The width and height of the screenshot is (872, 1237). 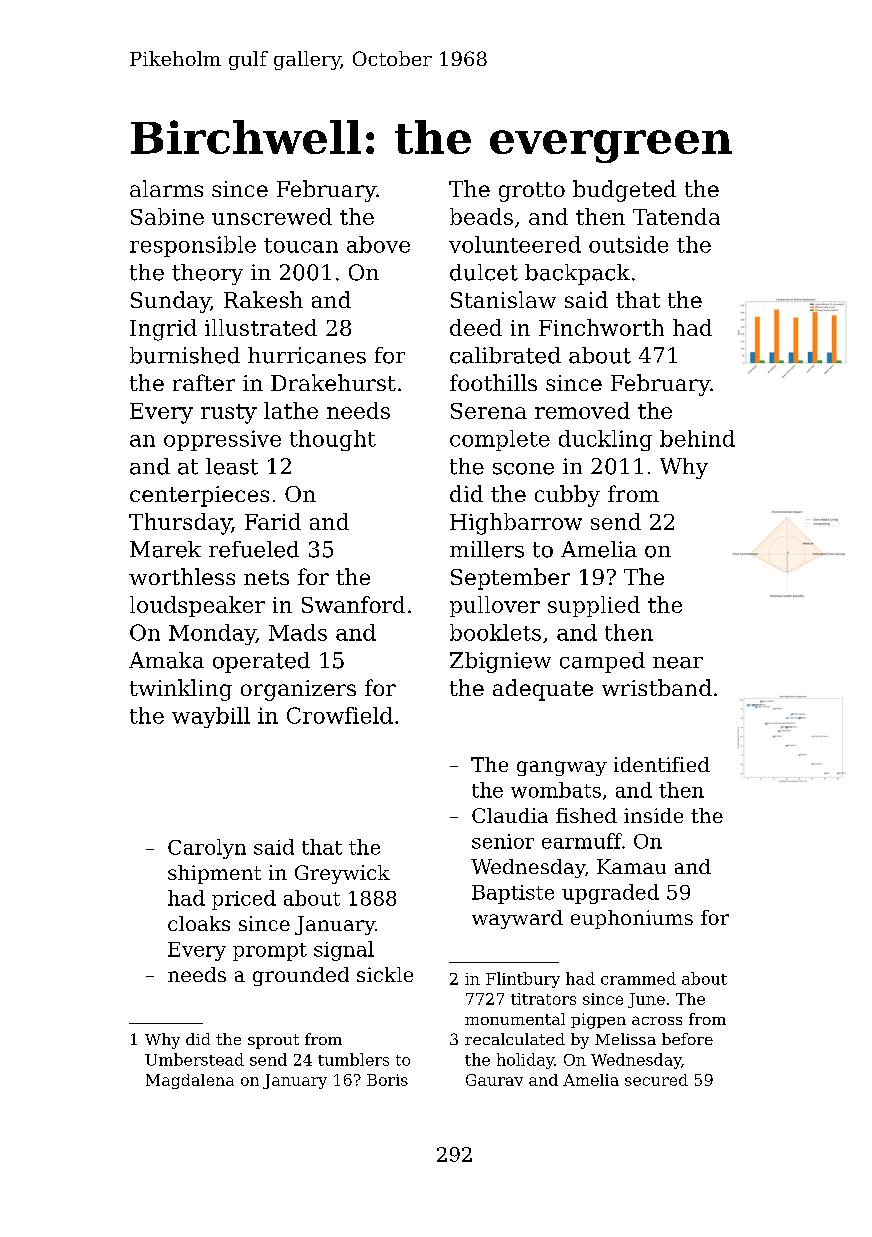 I want to click on Tatenda, so click(x=676, y=216).
